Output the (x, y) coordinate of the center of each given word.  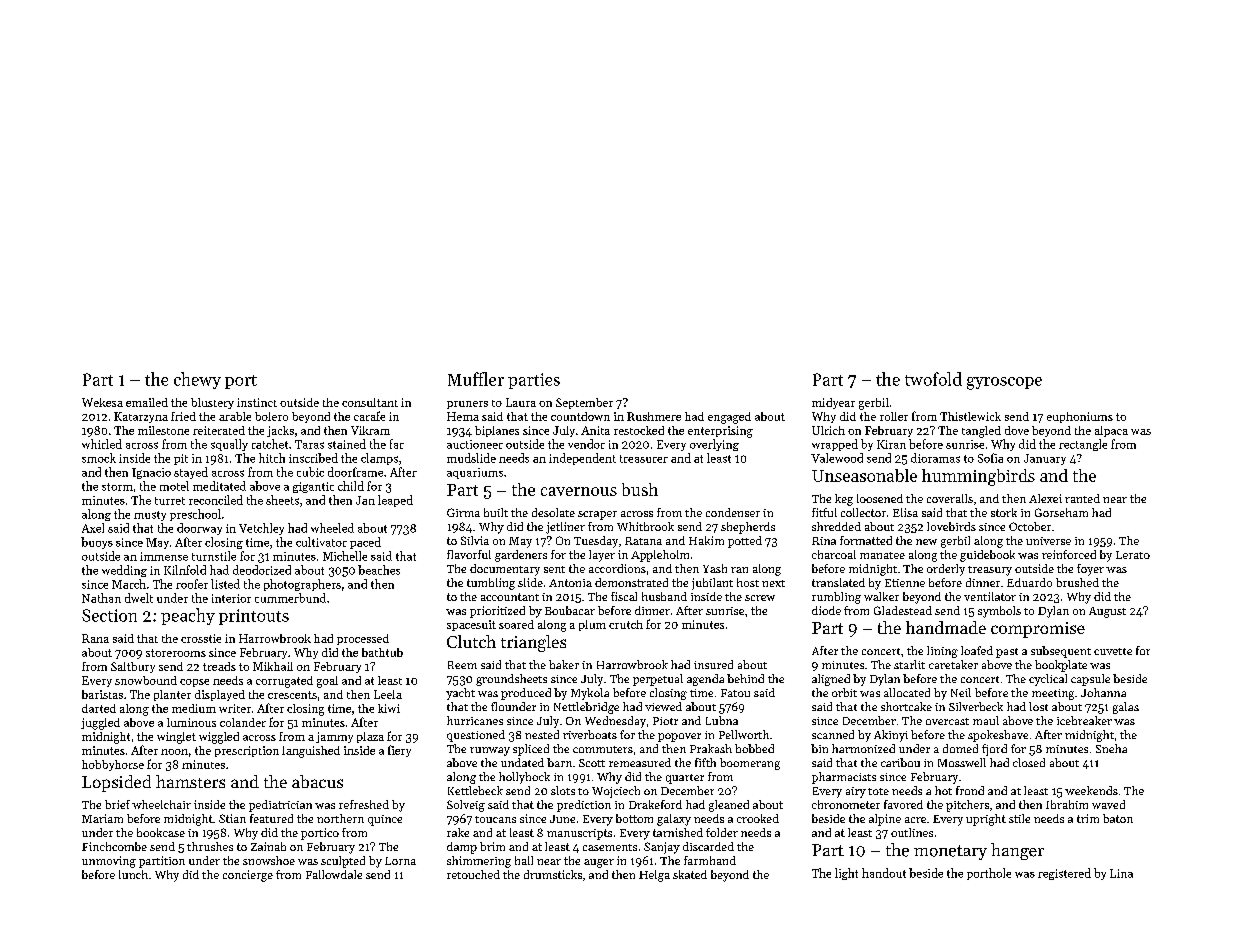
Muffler (476, 379)
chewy (197, 380)
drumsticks (553, 874)
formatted (866, 540)
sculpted (343, 862)
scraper (597, 515)
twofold (933, 379)
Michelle (345, 556)
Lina (1121, 873)
